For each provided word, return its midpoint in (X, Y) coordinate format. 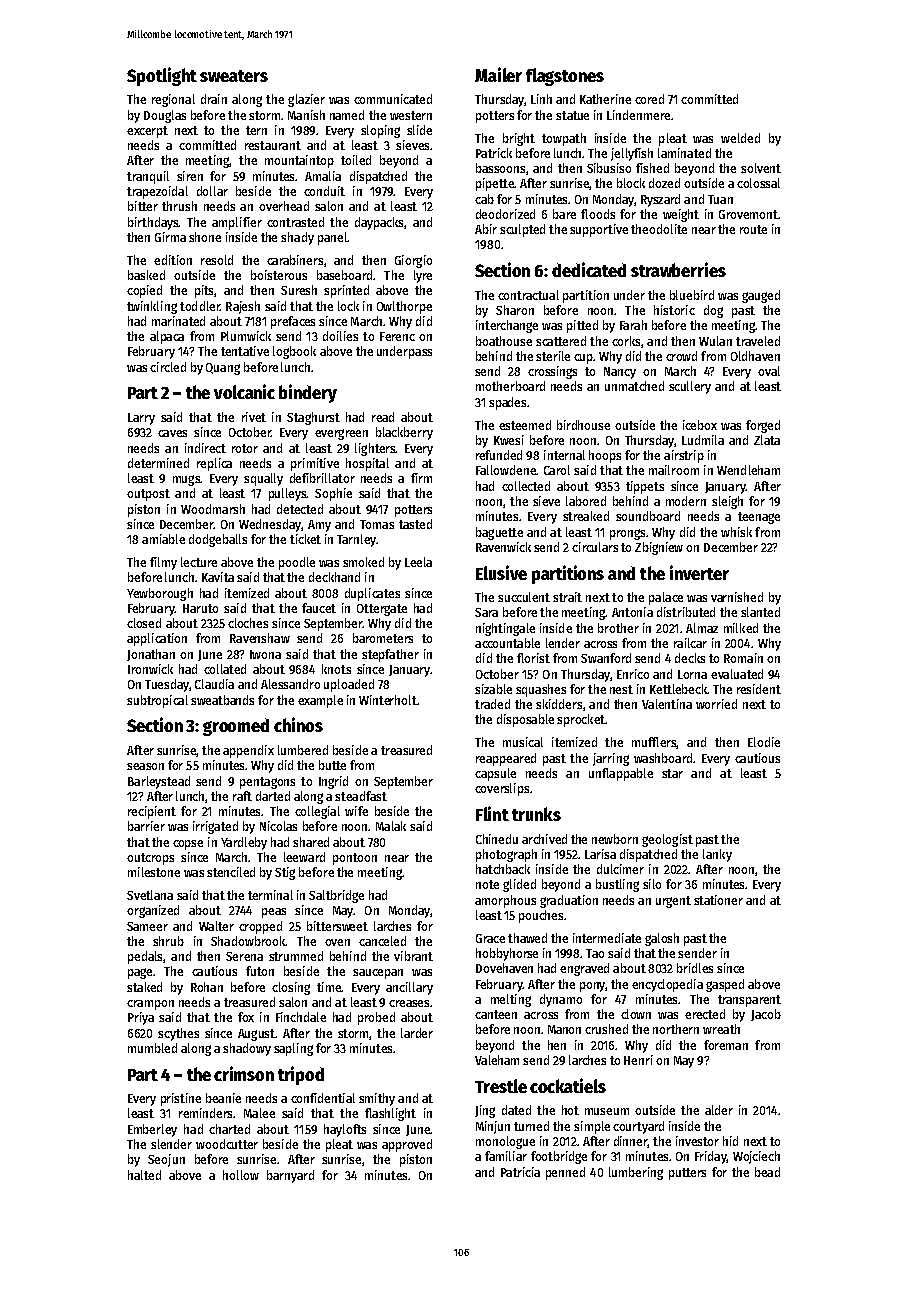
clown (636, 1014)
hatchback (503, 869)
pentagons (267, 783)
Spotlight (162, 76)
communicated (393, 99)
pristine (181, 1099)
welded (740, 138)
